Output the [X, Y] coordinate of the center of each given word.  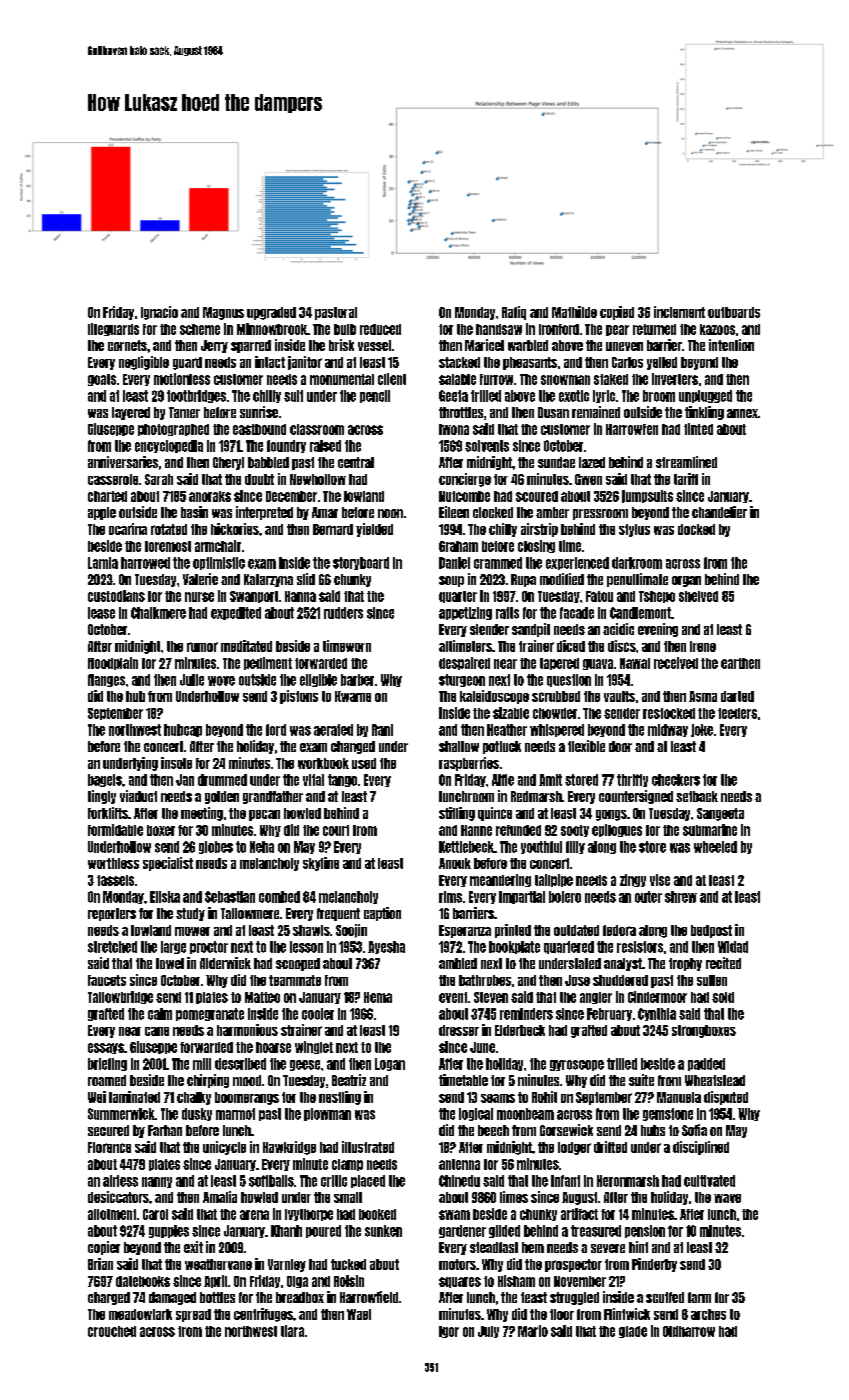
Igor [449, 1332]
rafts [507, 613]
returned [654, 329]
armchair [218, 546]
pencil [375, 396]
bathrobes [485, 980]
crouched [112, 1331]
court [336, 830]
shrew [681, 897]
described [240, 1064]
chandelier [719, 512]
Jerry [214, 346]
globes [216, 847]
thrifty [632, 780]
